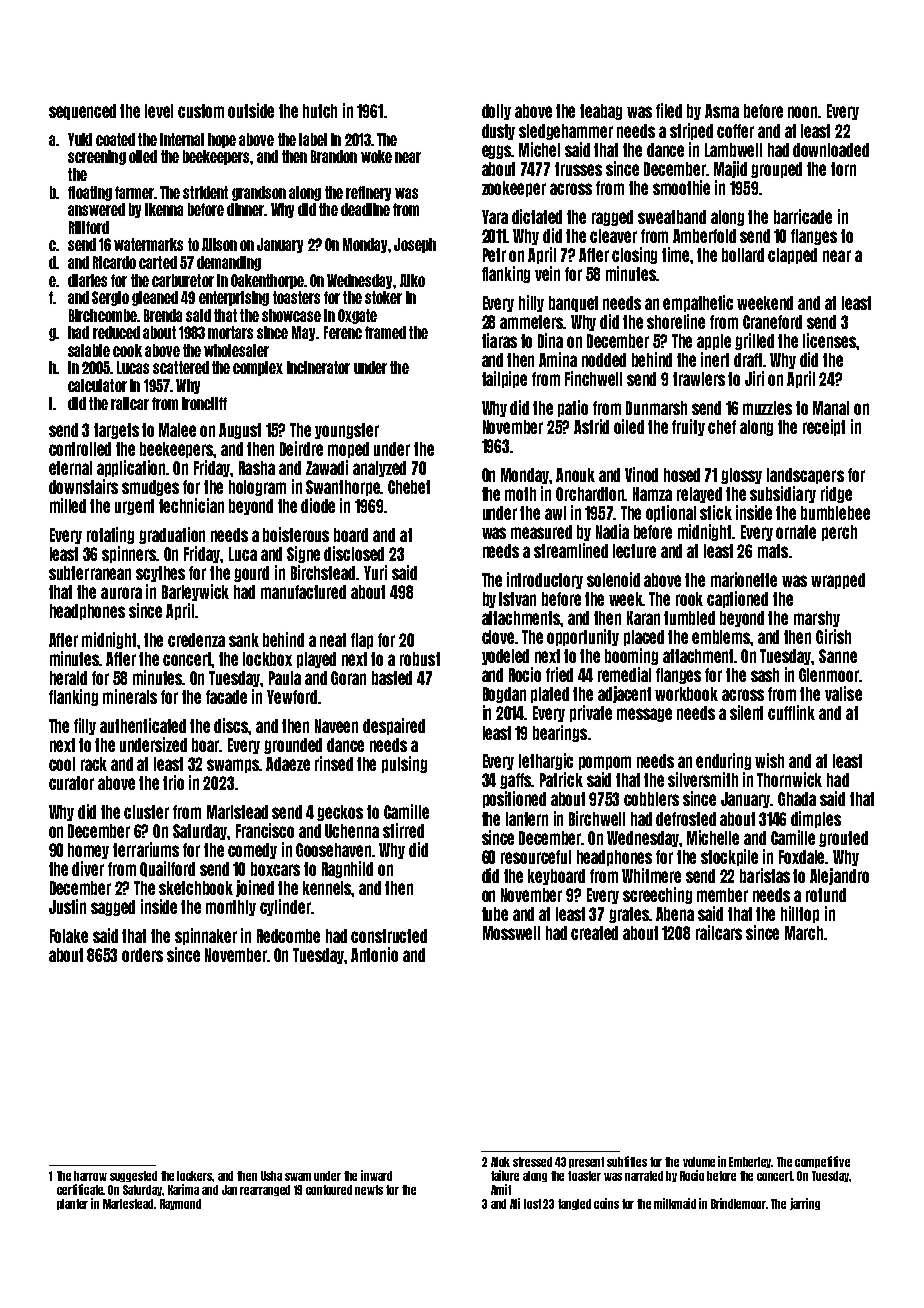 This screenshot has height=1308, width=924. Describe the element at coordinates (546, 761) in the screenshot. I see `lethargic` at that location.
